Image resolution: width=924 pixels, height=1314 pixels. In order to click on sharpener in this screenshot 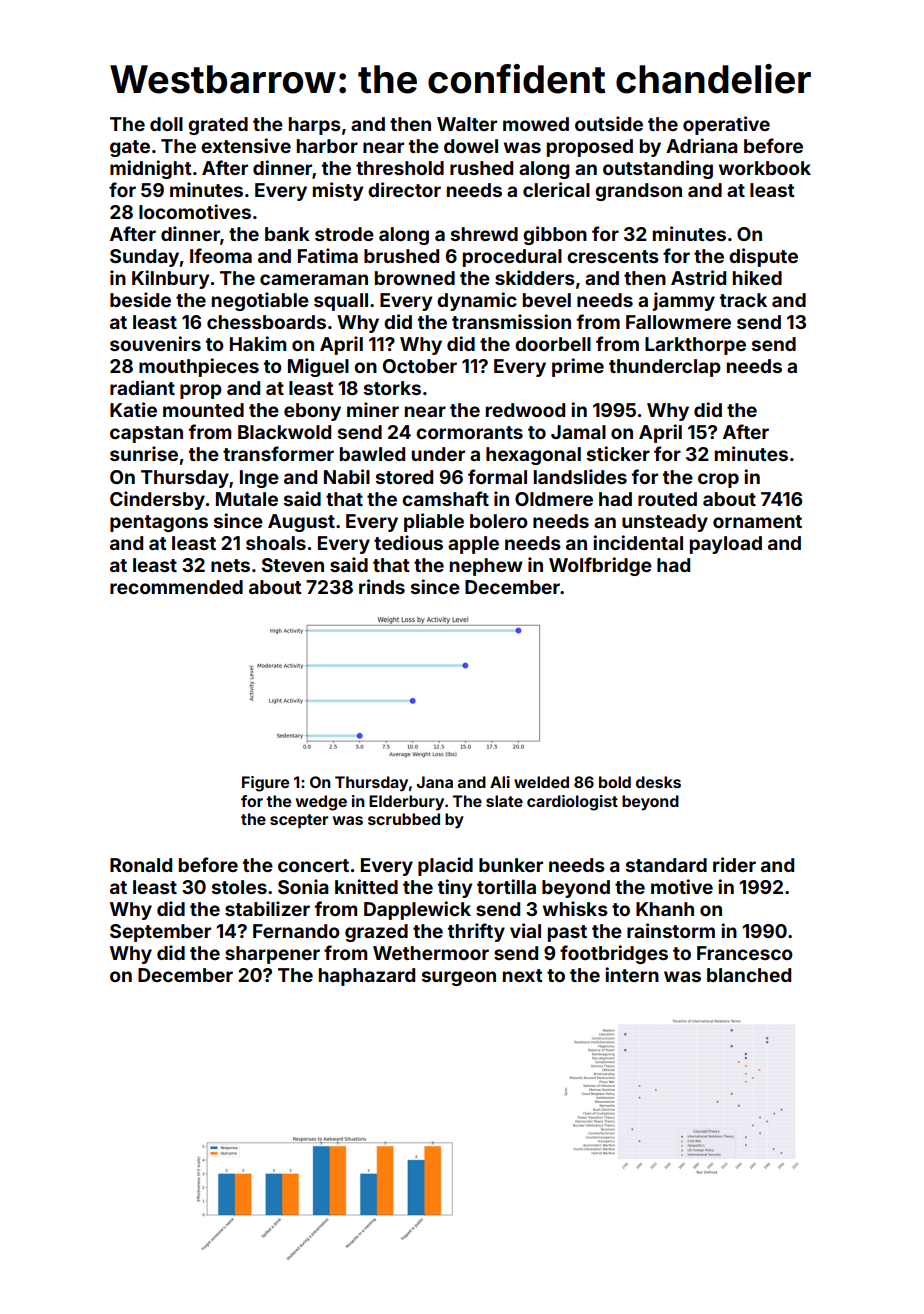, I will do `click(272, 955)`.
